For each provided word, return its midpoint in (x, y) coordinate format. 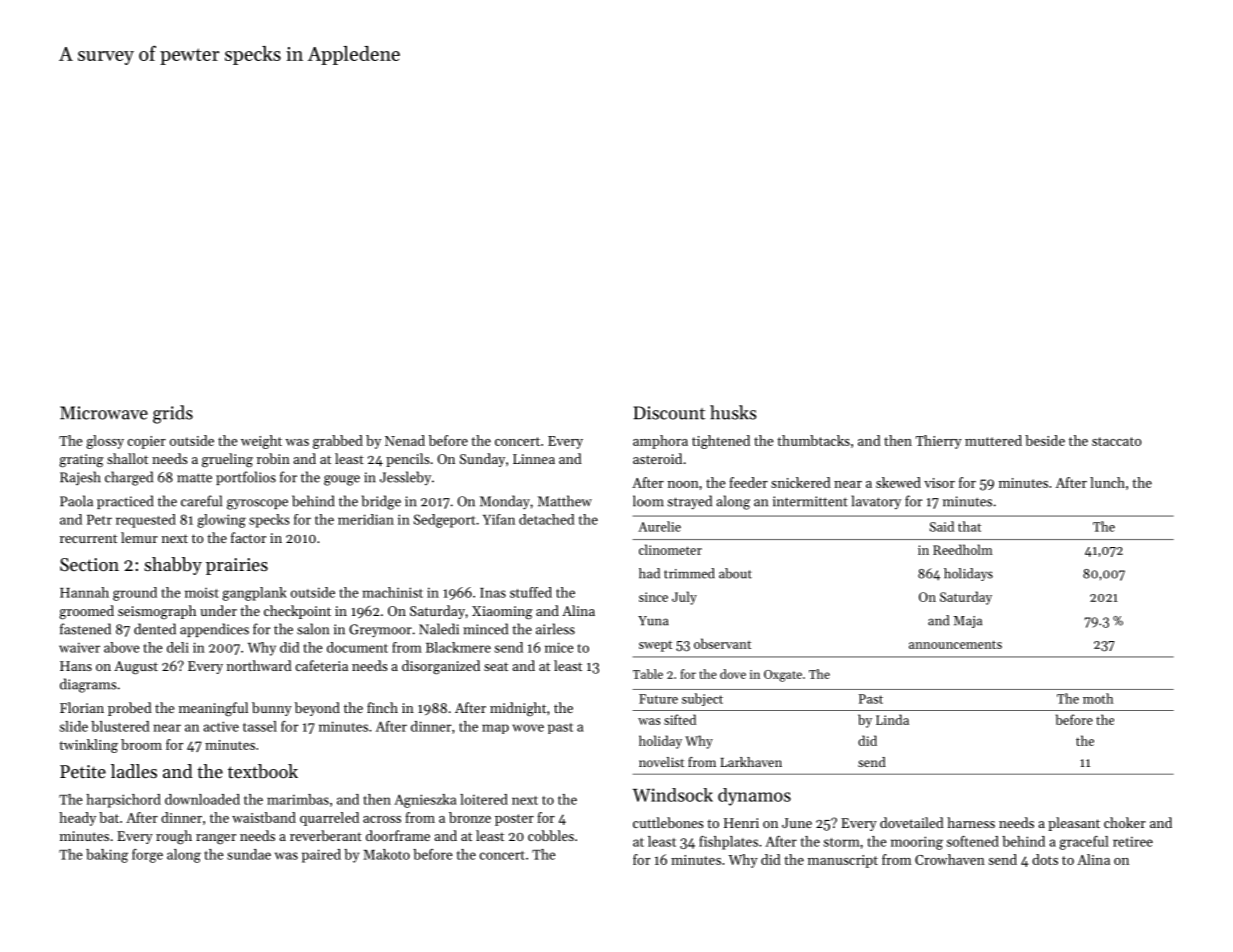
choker (1125, 822)
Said (942, 526)
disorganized (441, 667)
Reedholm (963, 549)
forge (147, 856)
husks (733, 412)
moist (202, 593)
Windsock (672, 795)
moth (1098, 698)
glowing (221, 521)
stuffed (531, 592)
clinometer (670, 549)
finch (382, 707)
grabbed (338, 442)
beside (1045, 440)
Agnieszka (425, 801)
